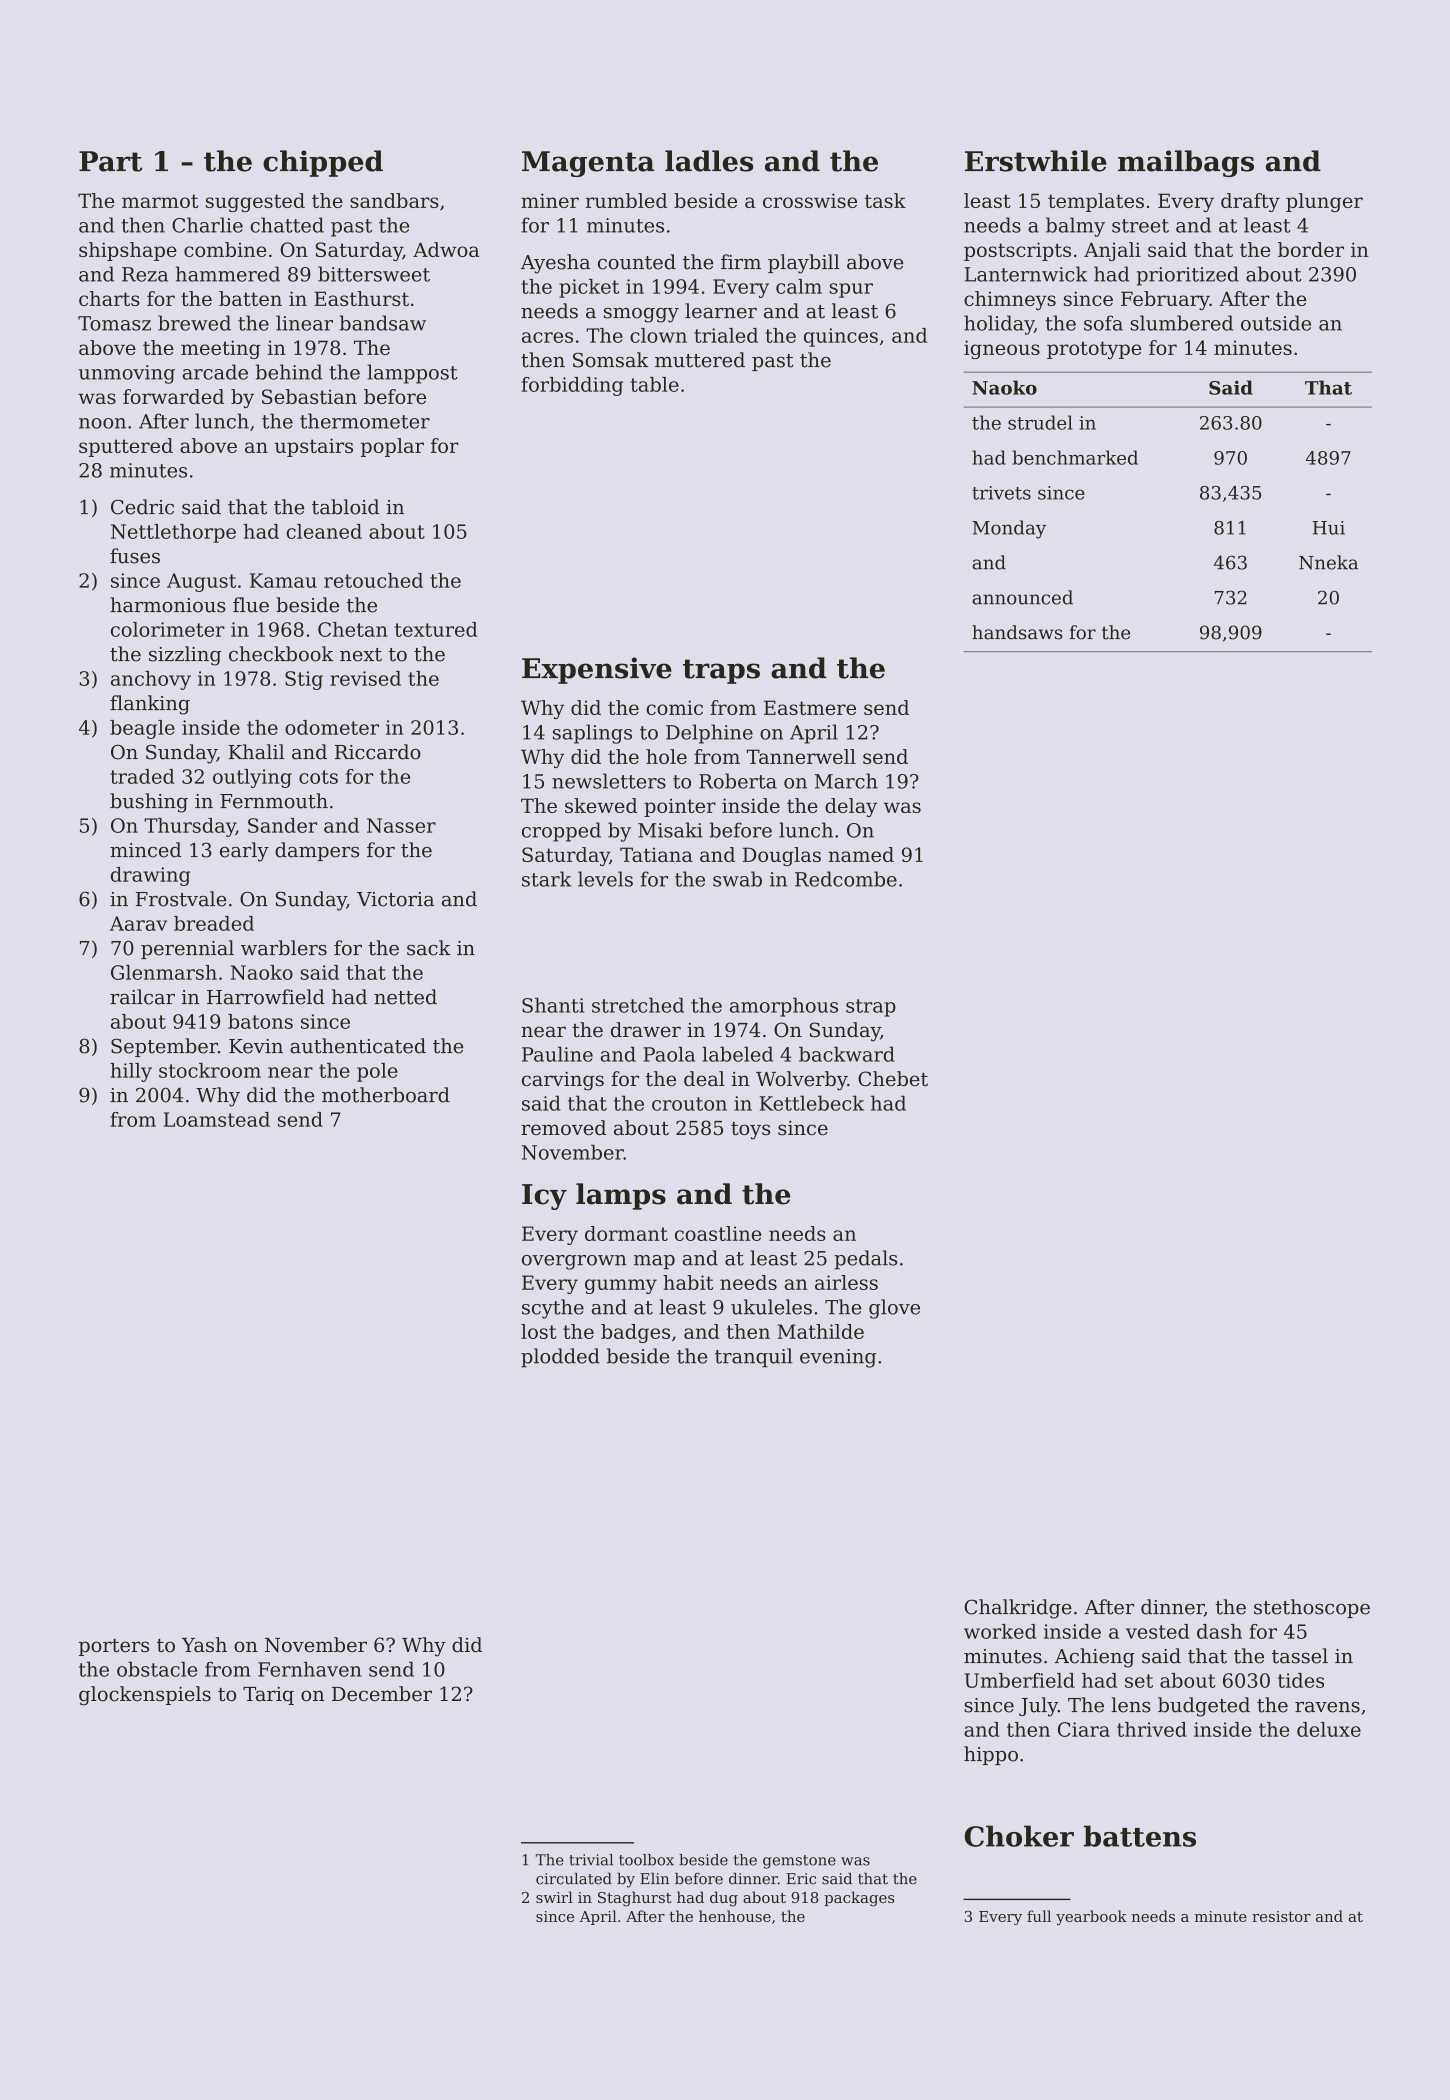 The height and width of the screenshot is (2100, 1450). What do you see at coordinates (597, 670) in the screenshot?
I see `Expensive` at bounding box center [597, 670].
